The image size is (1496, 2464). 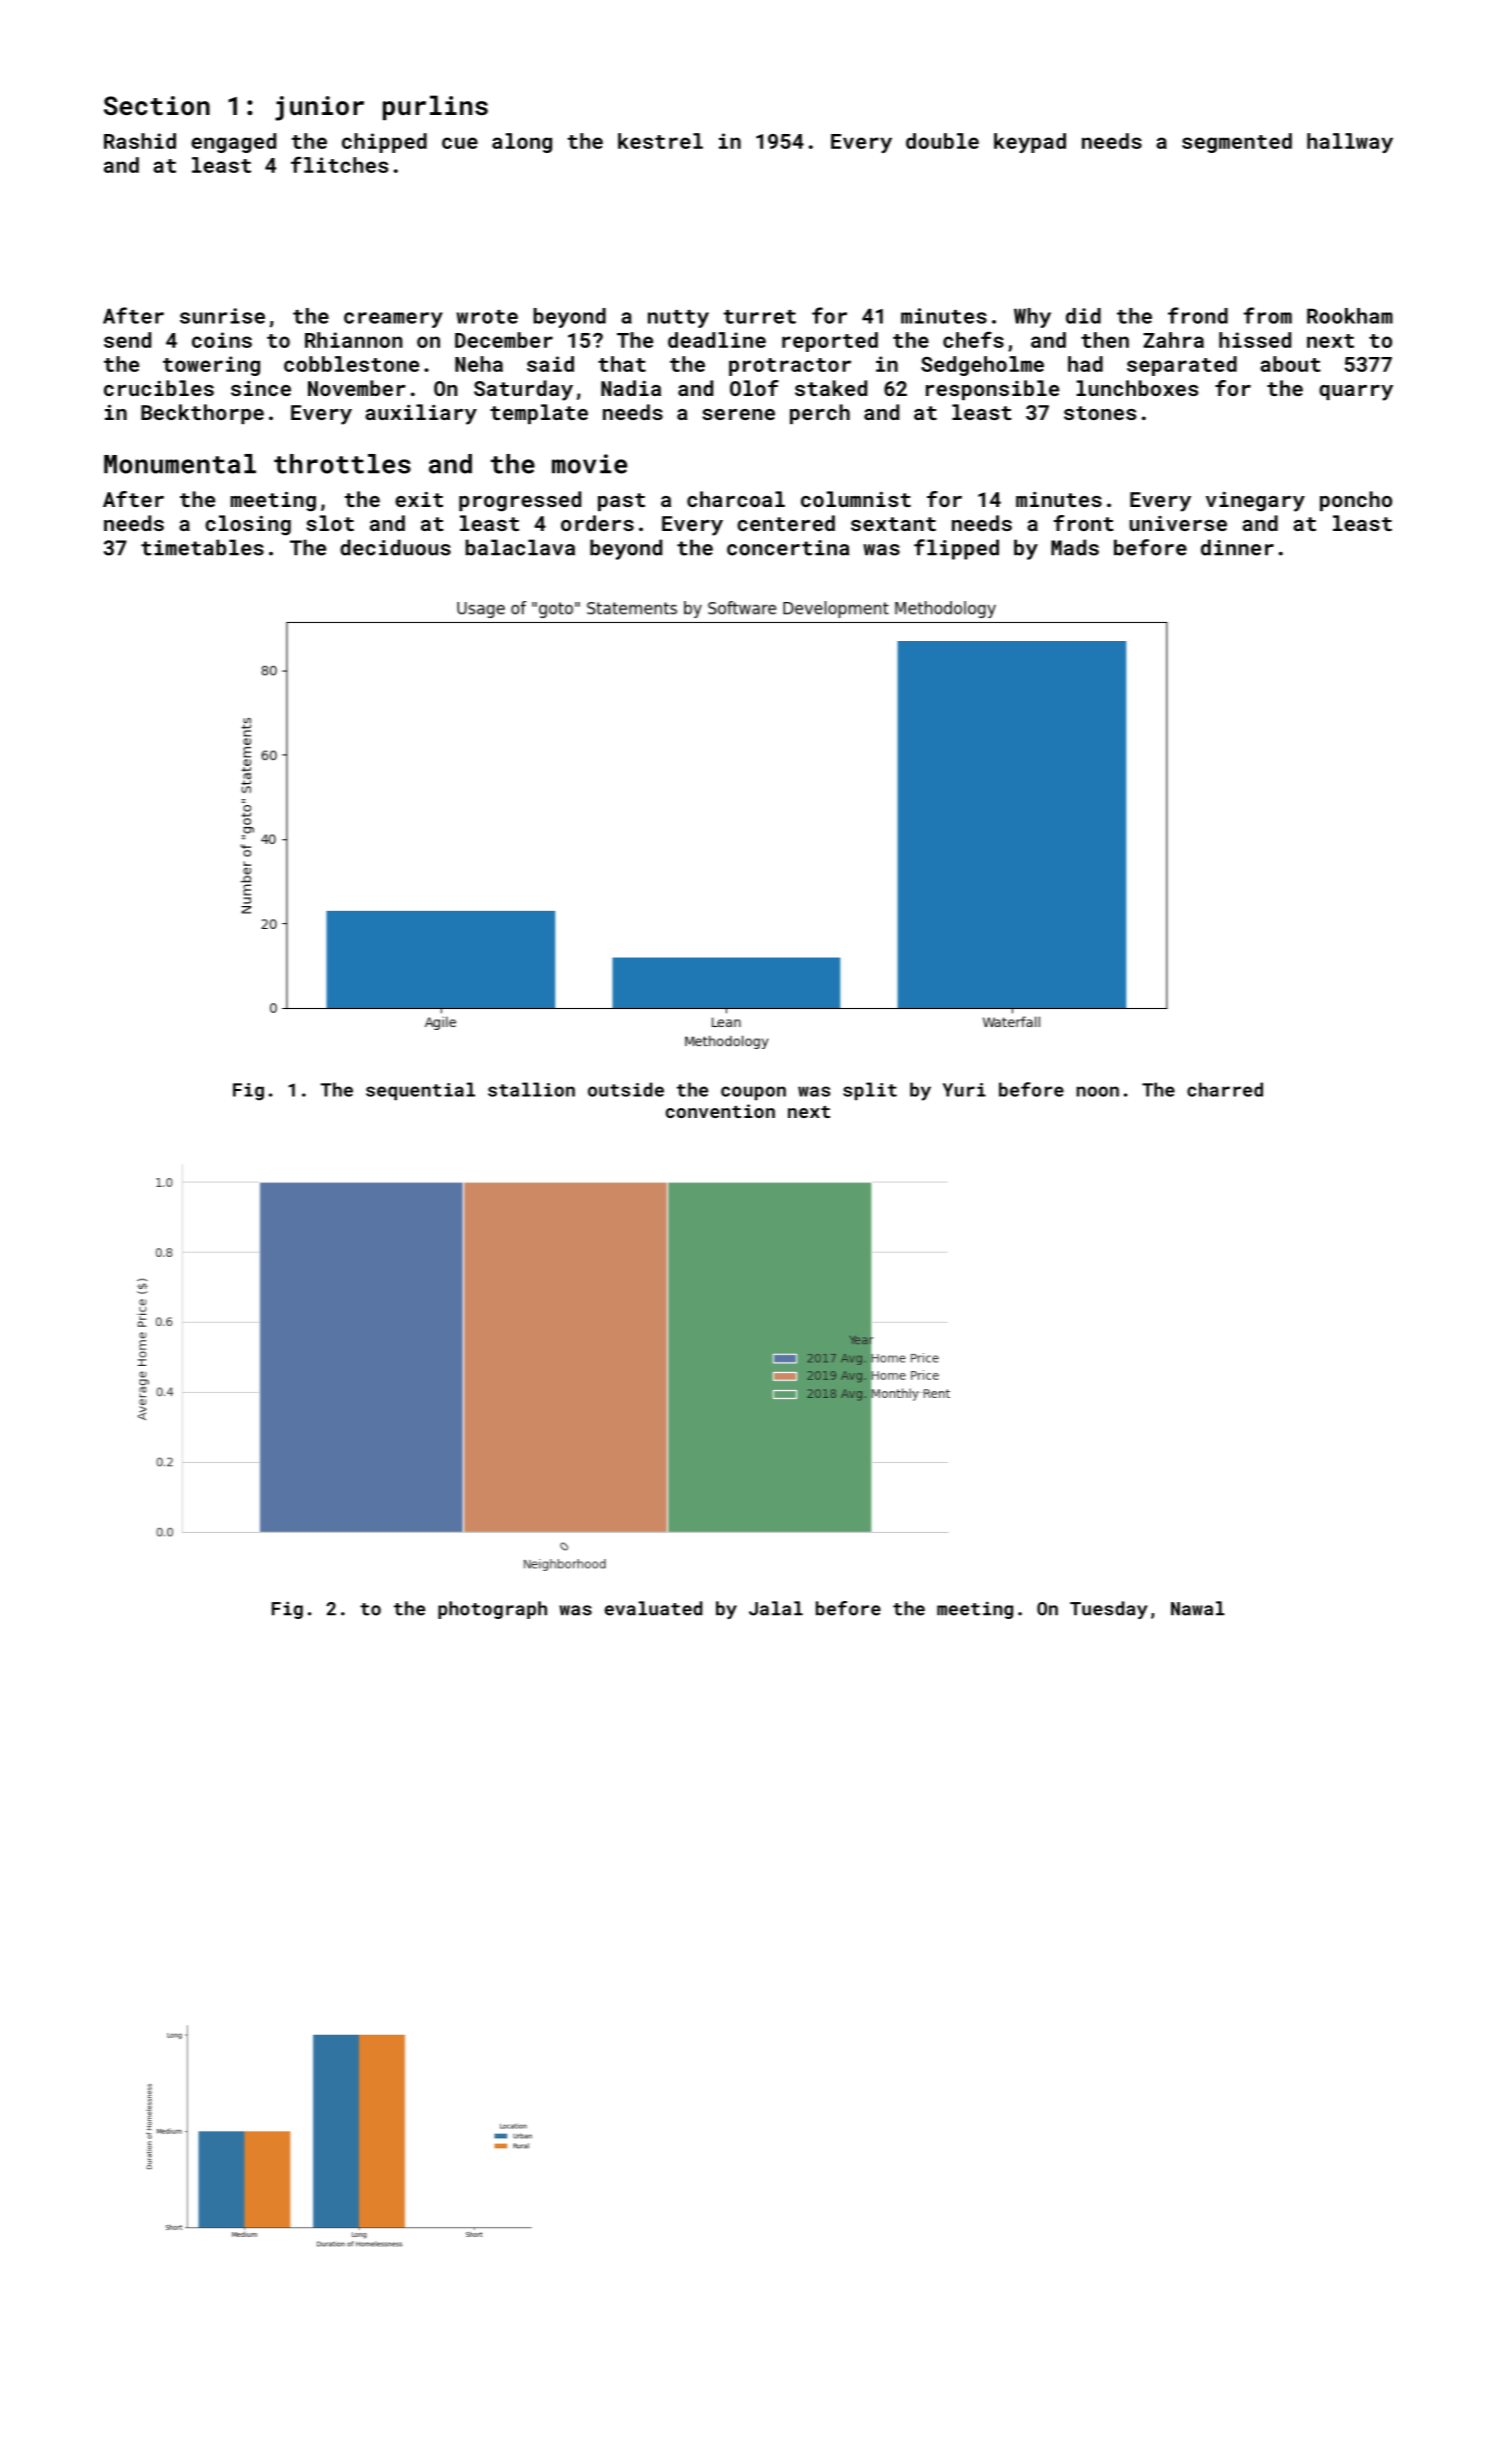 I want to click on separated, so click(x=1182, y=366).
